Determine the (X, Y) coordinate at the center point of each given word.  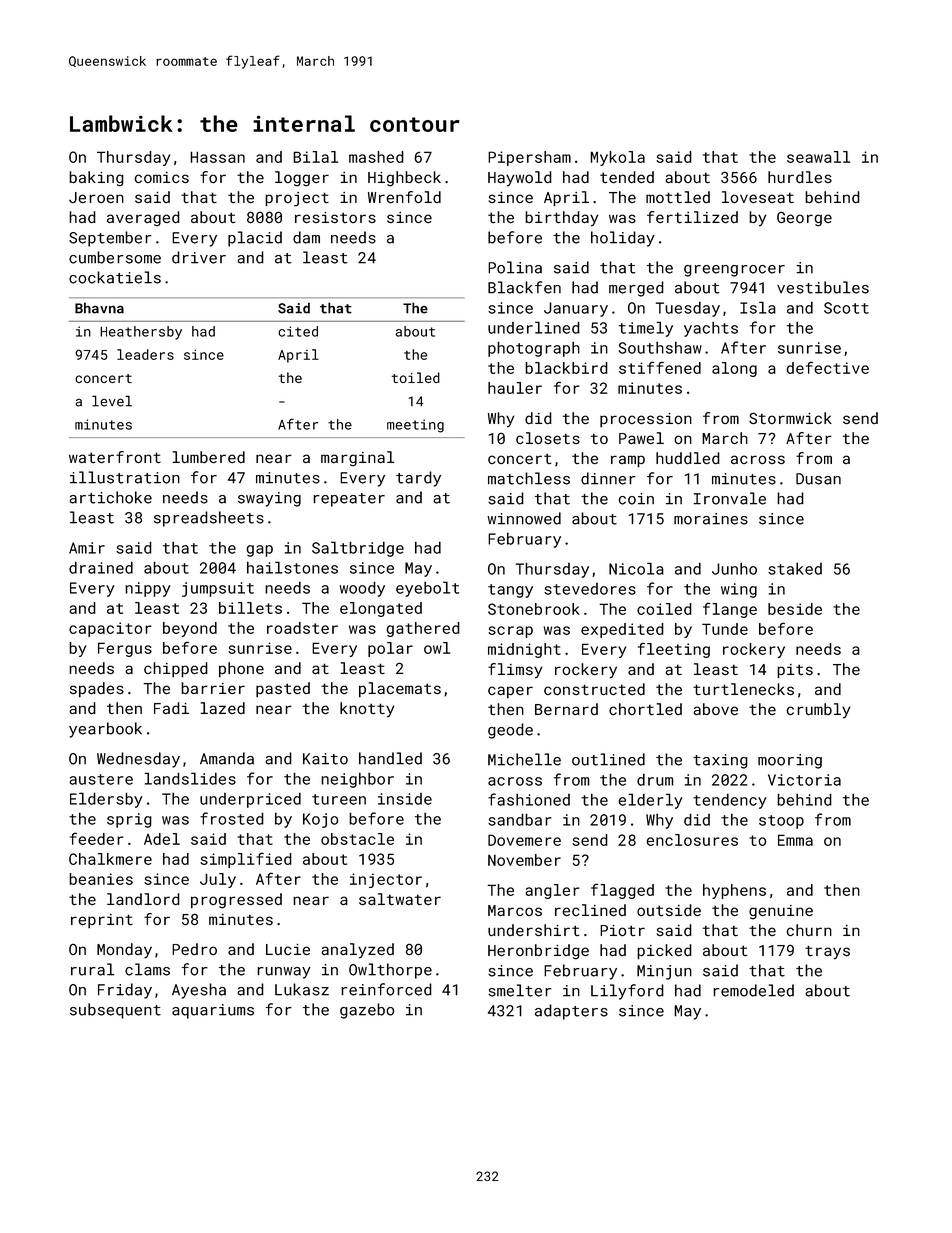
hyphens (734, 891)
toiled (416, 377)
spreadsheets (209, 519)
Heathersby (141, 333)
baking (96, 179)
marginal (358, 459)
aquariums (213, 1011)
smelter (520, 990)
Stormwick (790, 418)
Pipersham (529, 158)
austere (101, 779)
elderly (650, 801)
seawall (818, 157)
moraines (711, 519)
